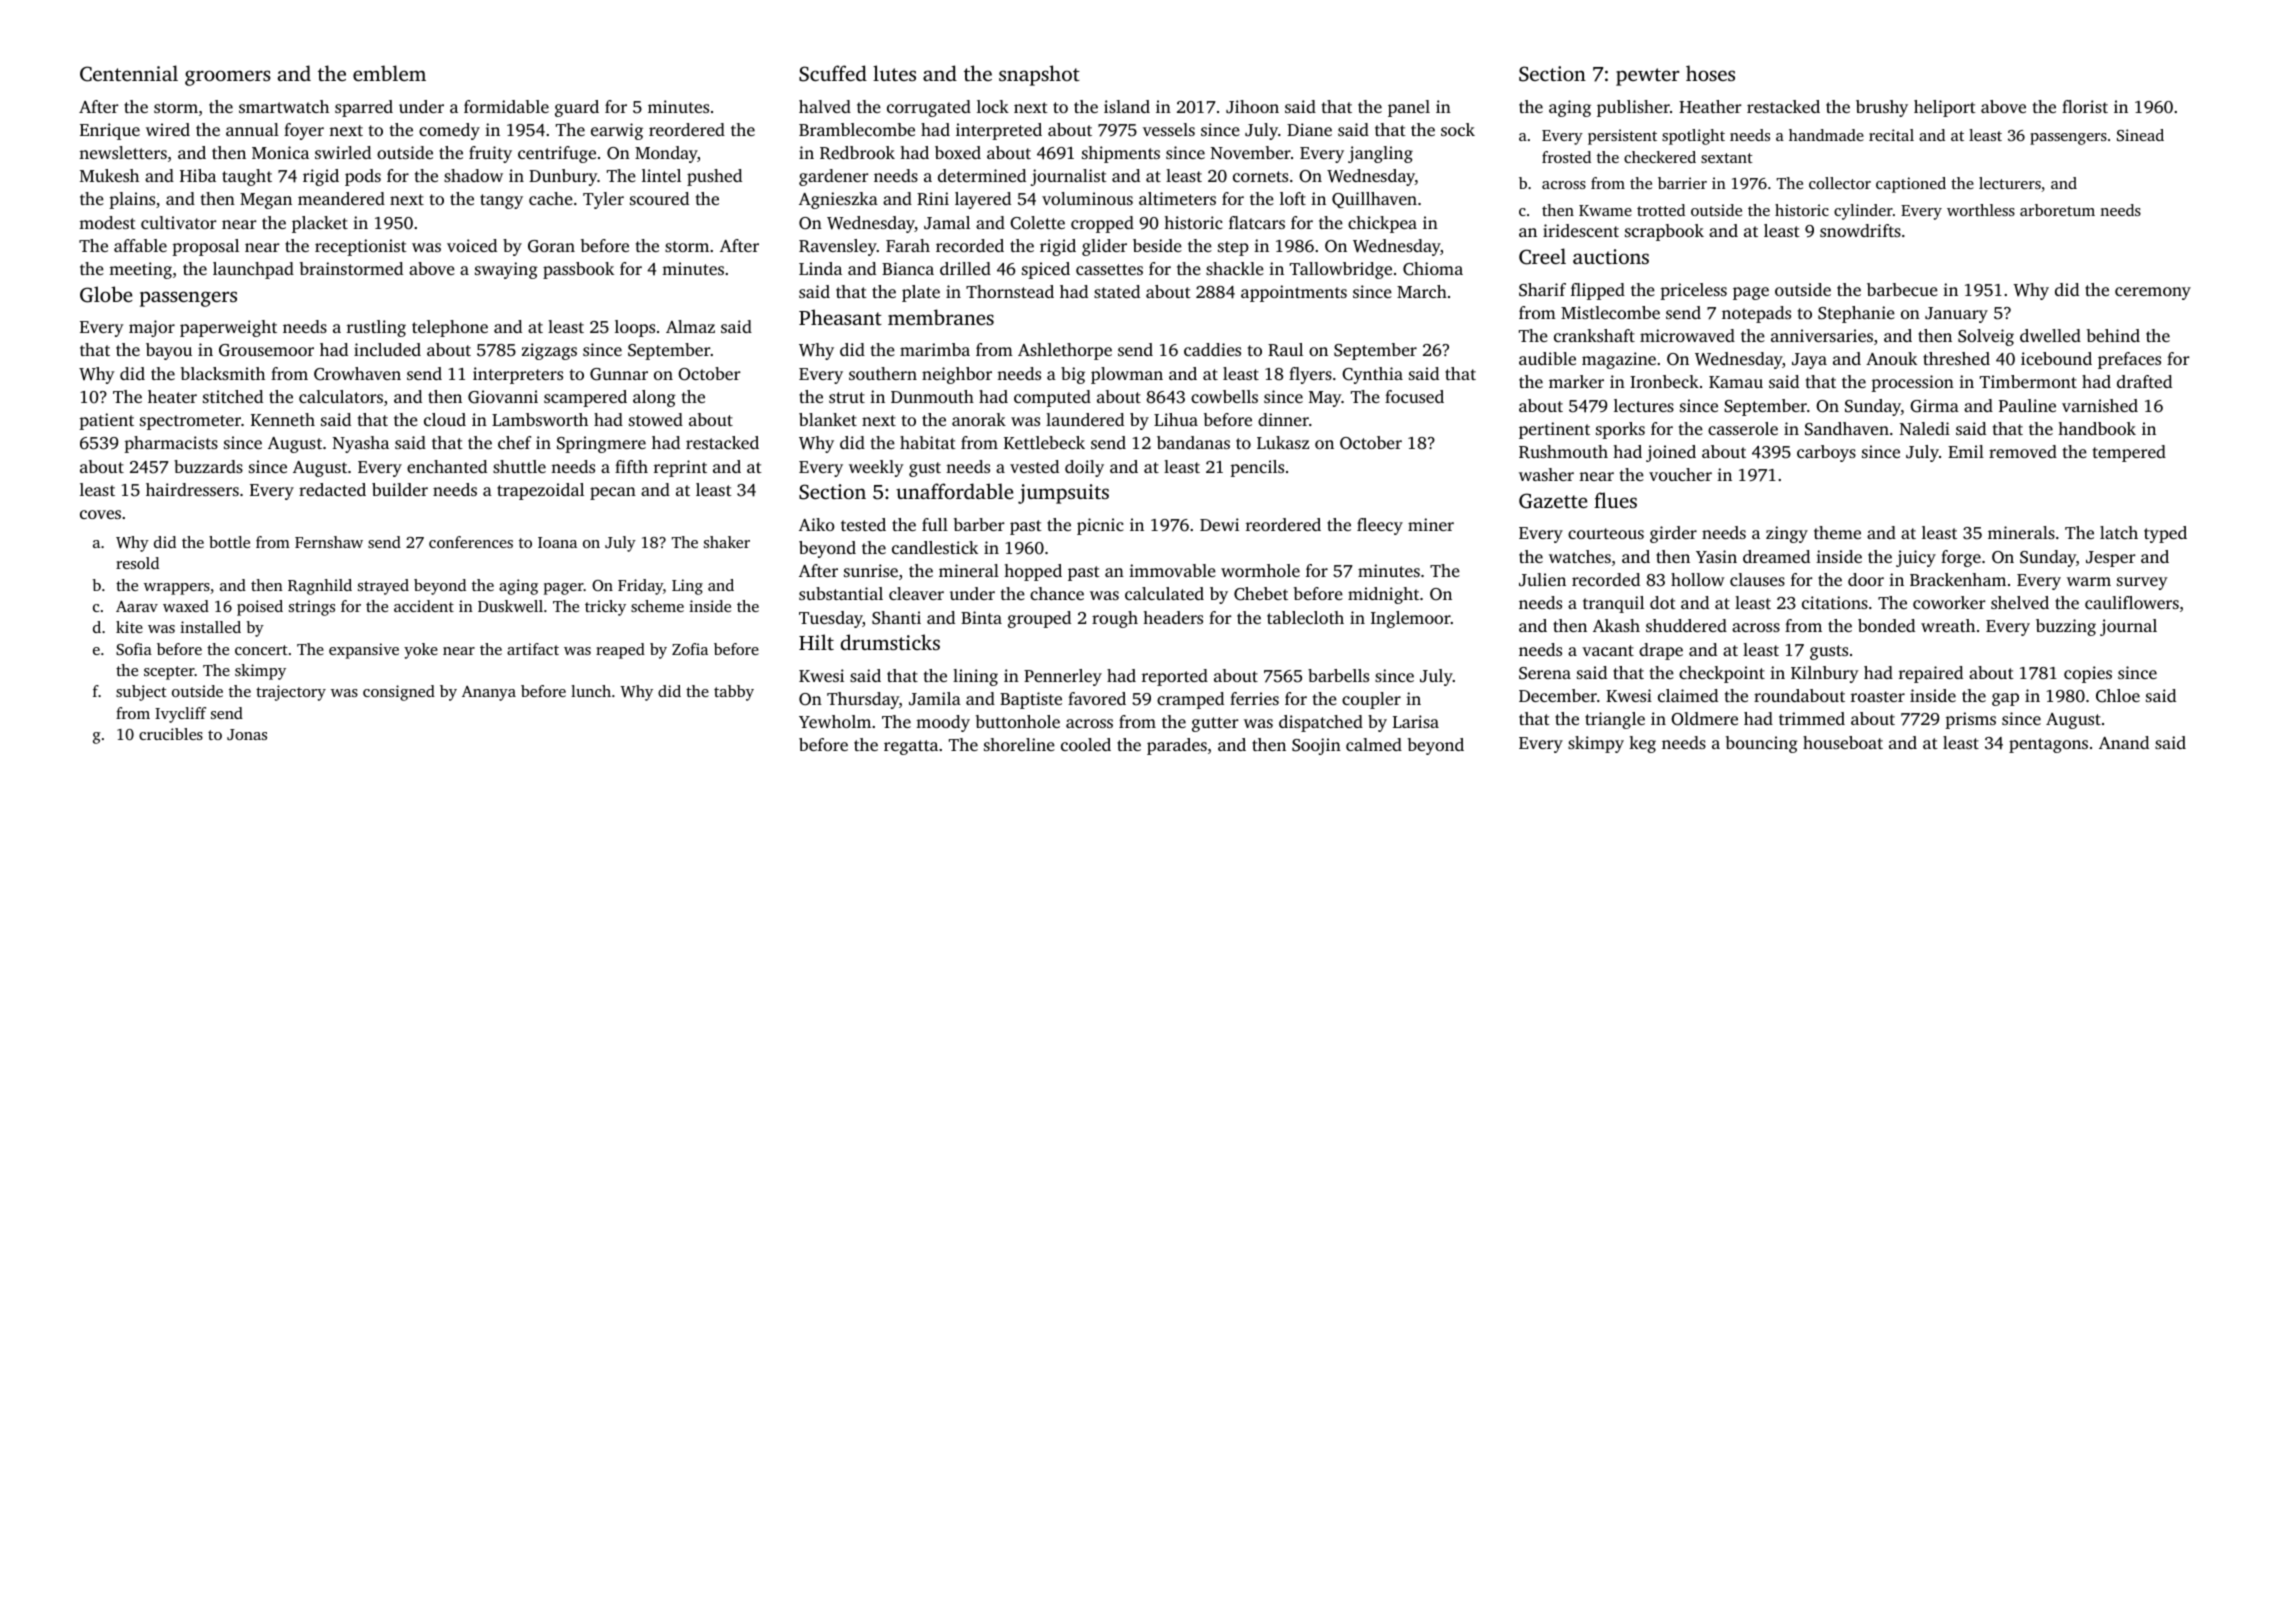 This screenshot has height=1614, width=2282. What do you see at coordinates (1710, 73) in the screenshot?
I see `hoses` at bounding box center [1710, 73].
